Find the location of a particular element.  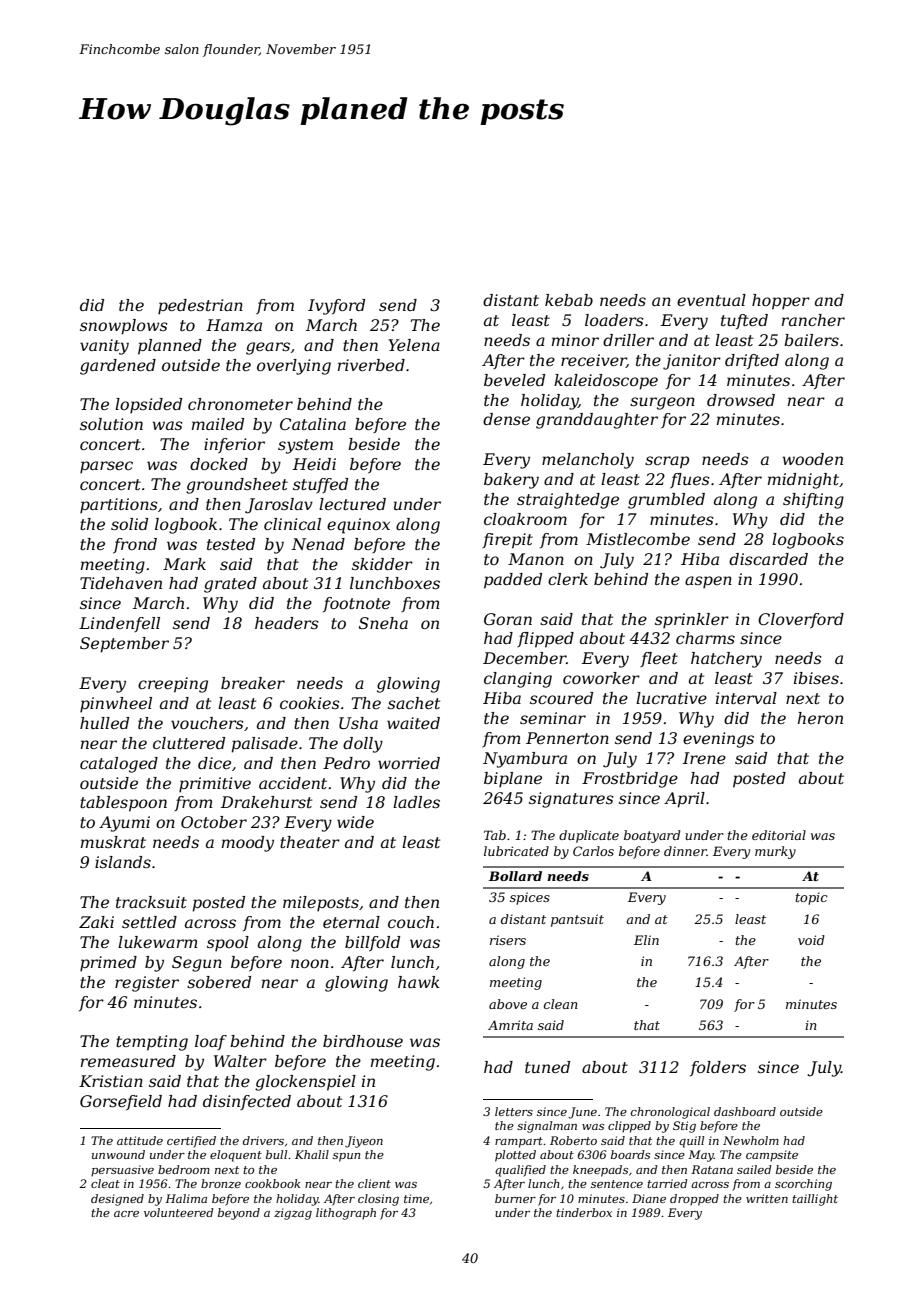

boatyard is located at coordinates (652, 836).
